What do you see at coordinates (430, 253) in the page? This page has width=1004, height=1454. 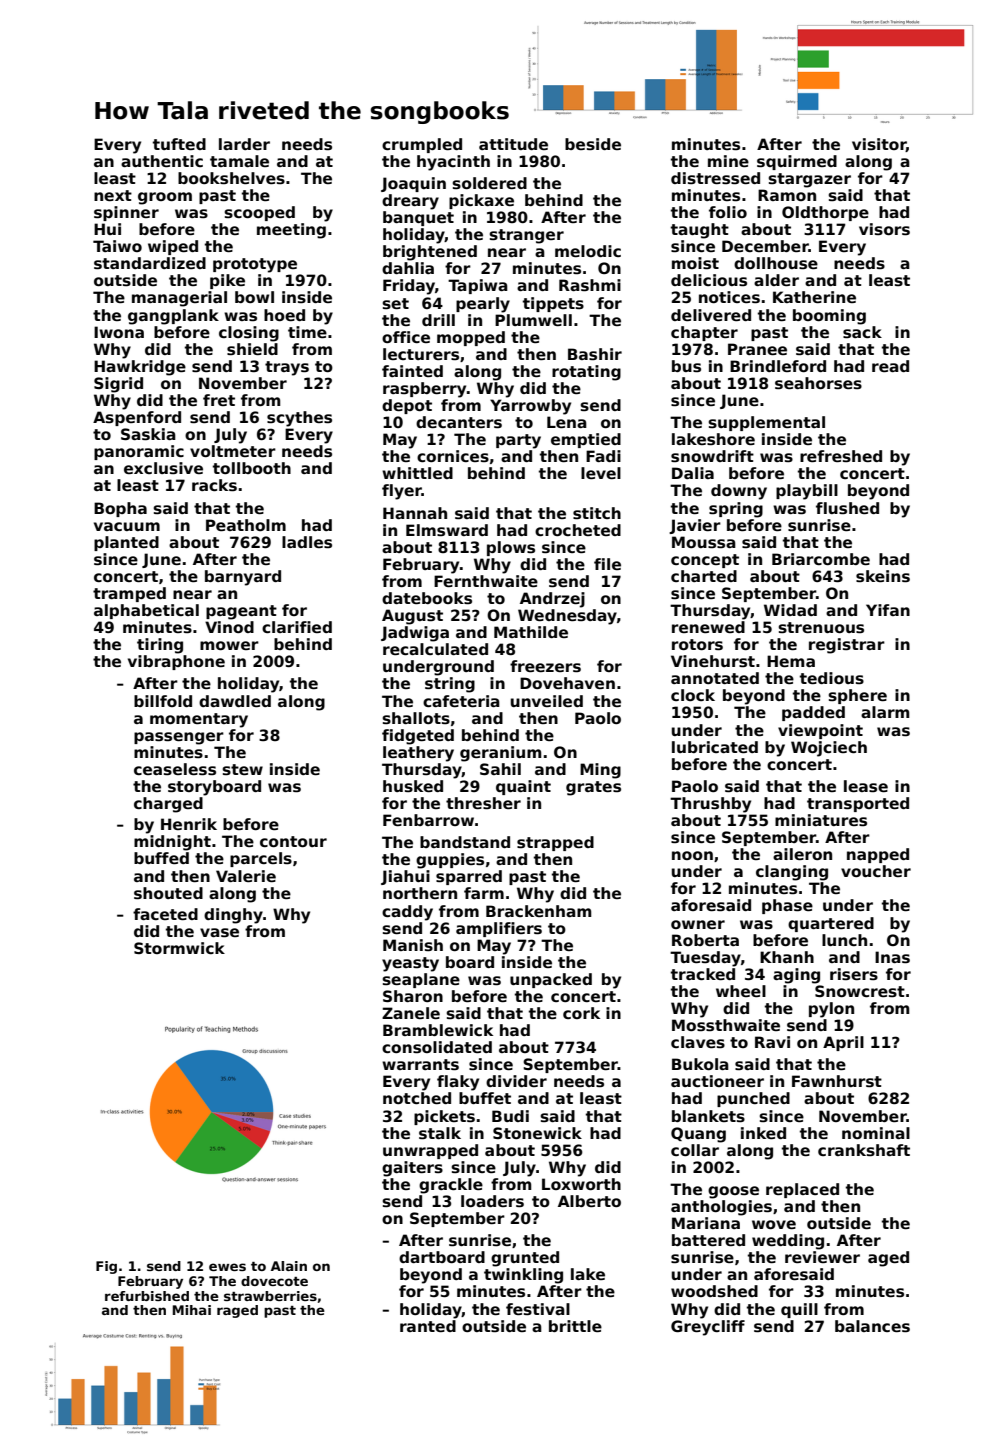 I see `brightened` at bounding box center [430, 253].
